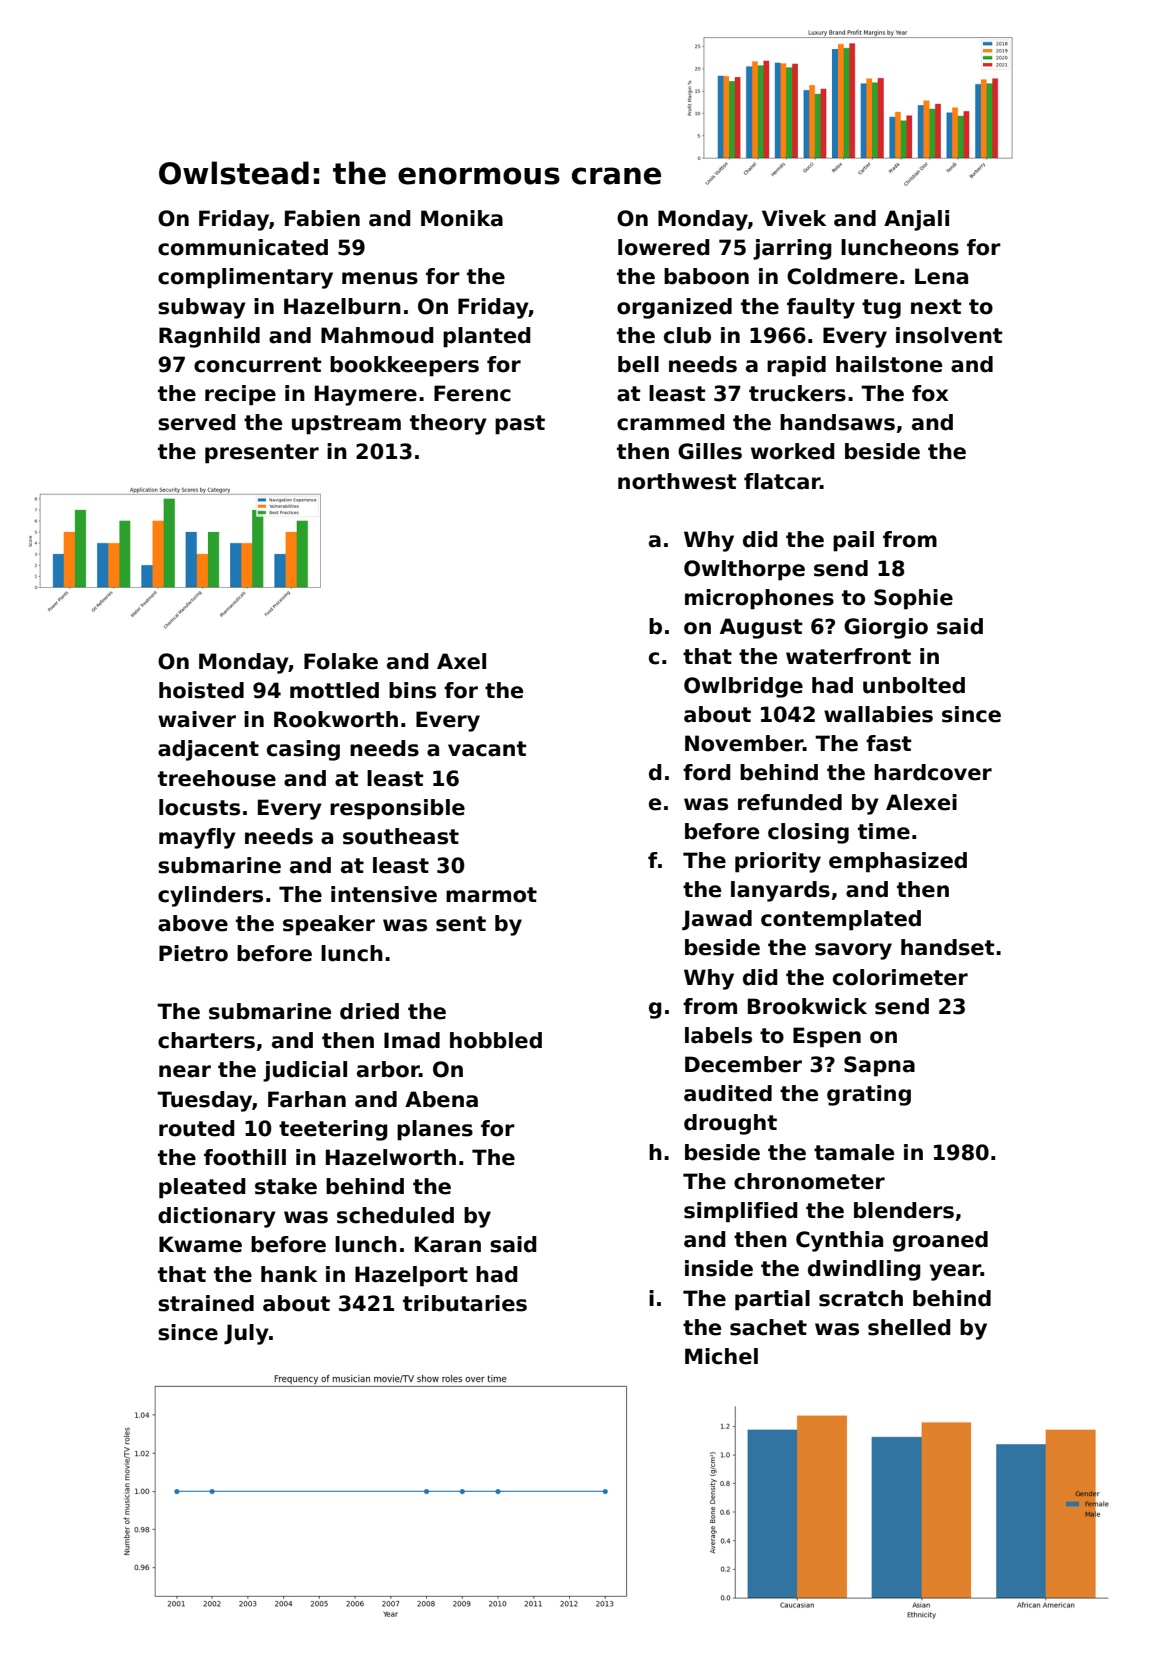  What do you see at coordinates (794, 218) in the page?
I see `Vivek` at bounding box center [794, 218].
